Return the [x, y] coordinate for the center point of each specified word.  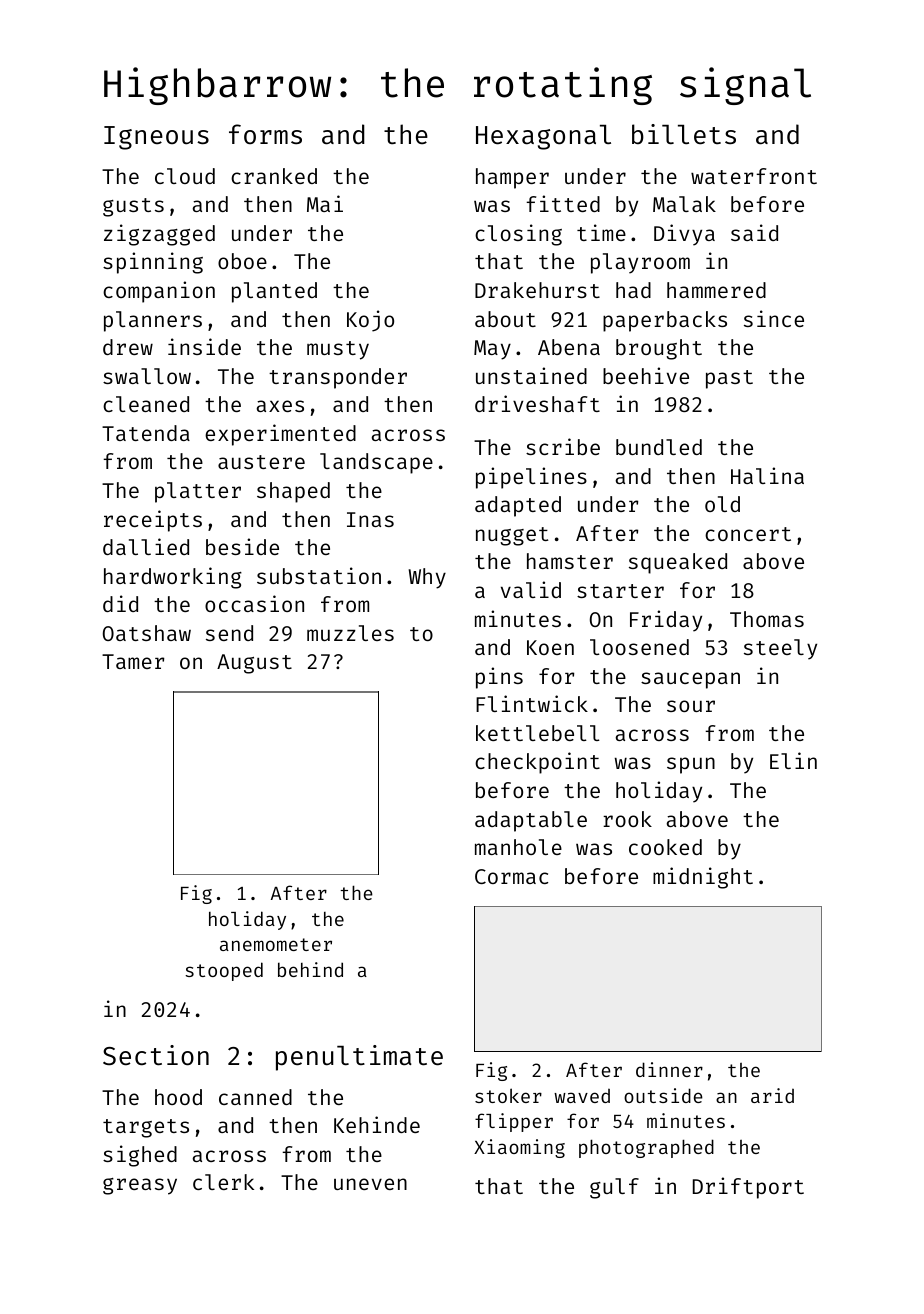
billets [684, 134]
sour [691, 706]
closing [518, 235]
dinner [669, 1069]
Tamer [133, 661]
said [754, 232]
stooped [224, 971]
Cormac [511, 876]
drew [128, 347]
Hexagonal [543, 137]
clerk [223, 1182]
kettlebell [538, 733]
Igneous [156, 138]
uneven [370, 1184]
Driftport [748, 1188]
